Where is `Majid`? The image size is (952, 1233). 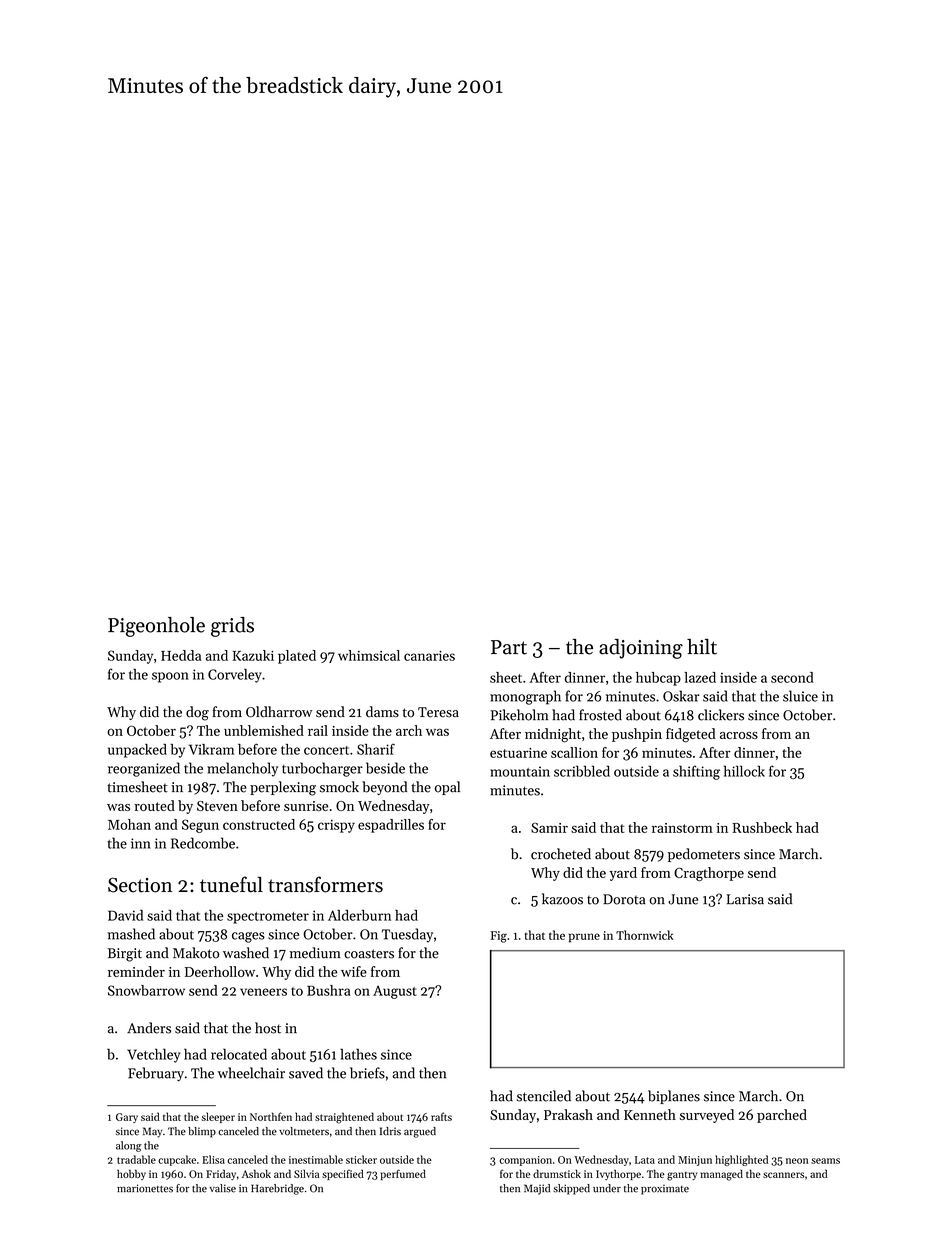
Majid is located at coordinates (537, 1189).
